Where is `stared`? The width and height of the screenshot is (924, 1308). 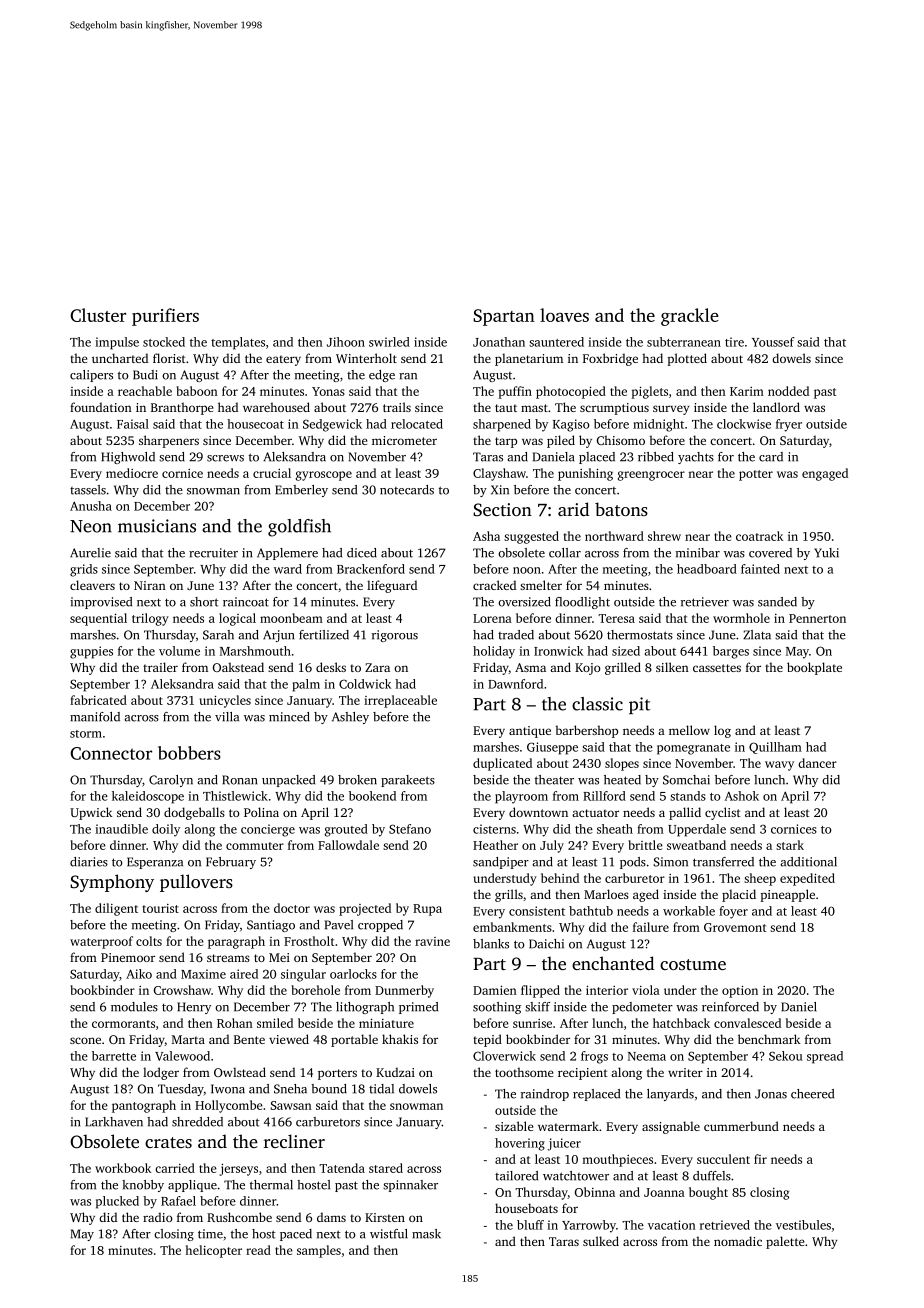 stared is located at coordinates (386, 1168).
